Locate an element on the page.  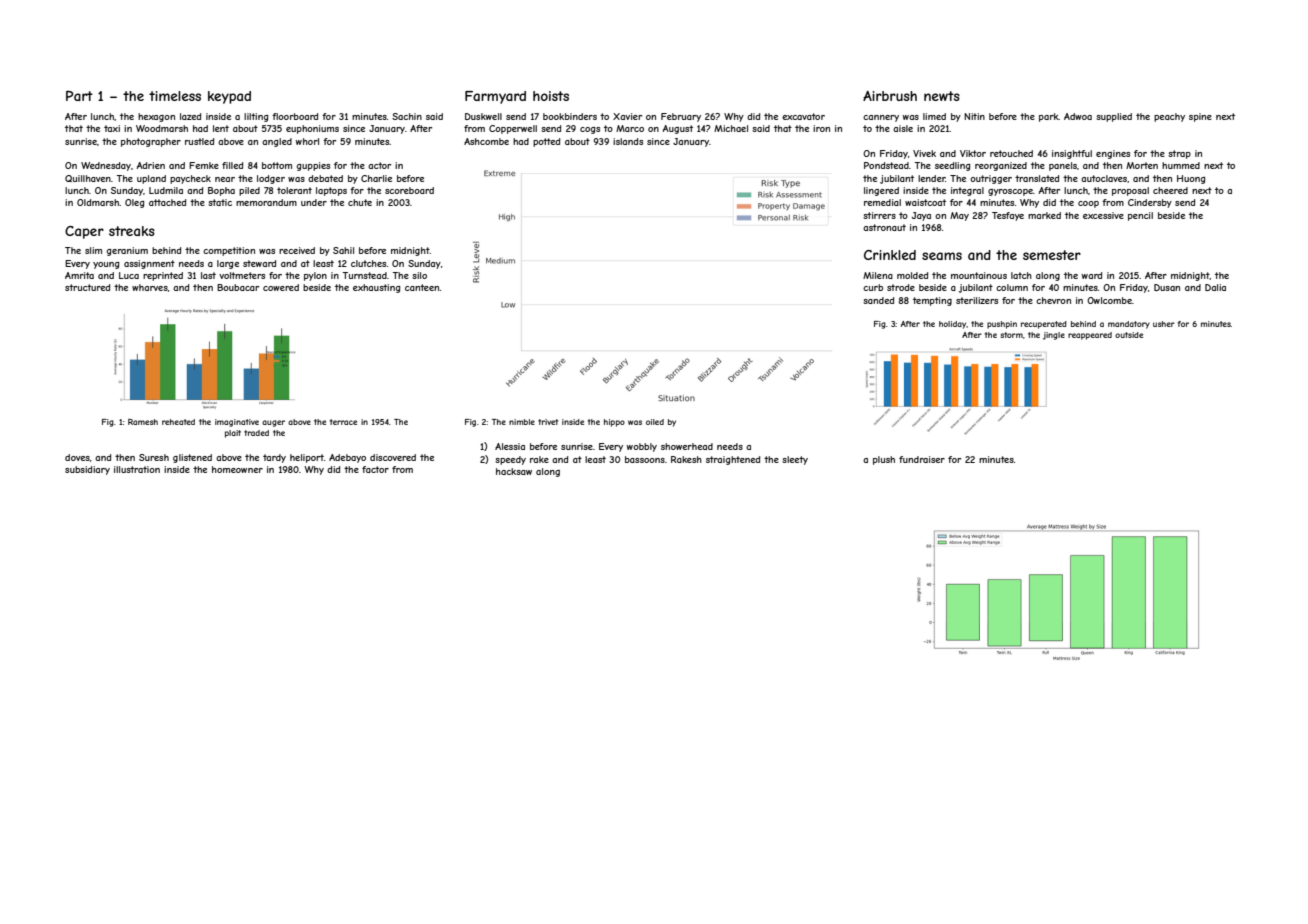
Huong is located at coordinates (1191, 179).
